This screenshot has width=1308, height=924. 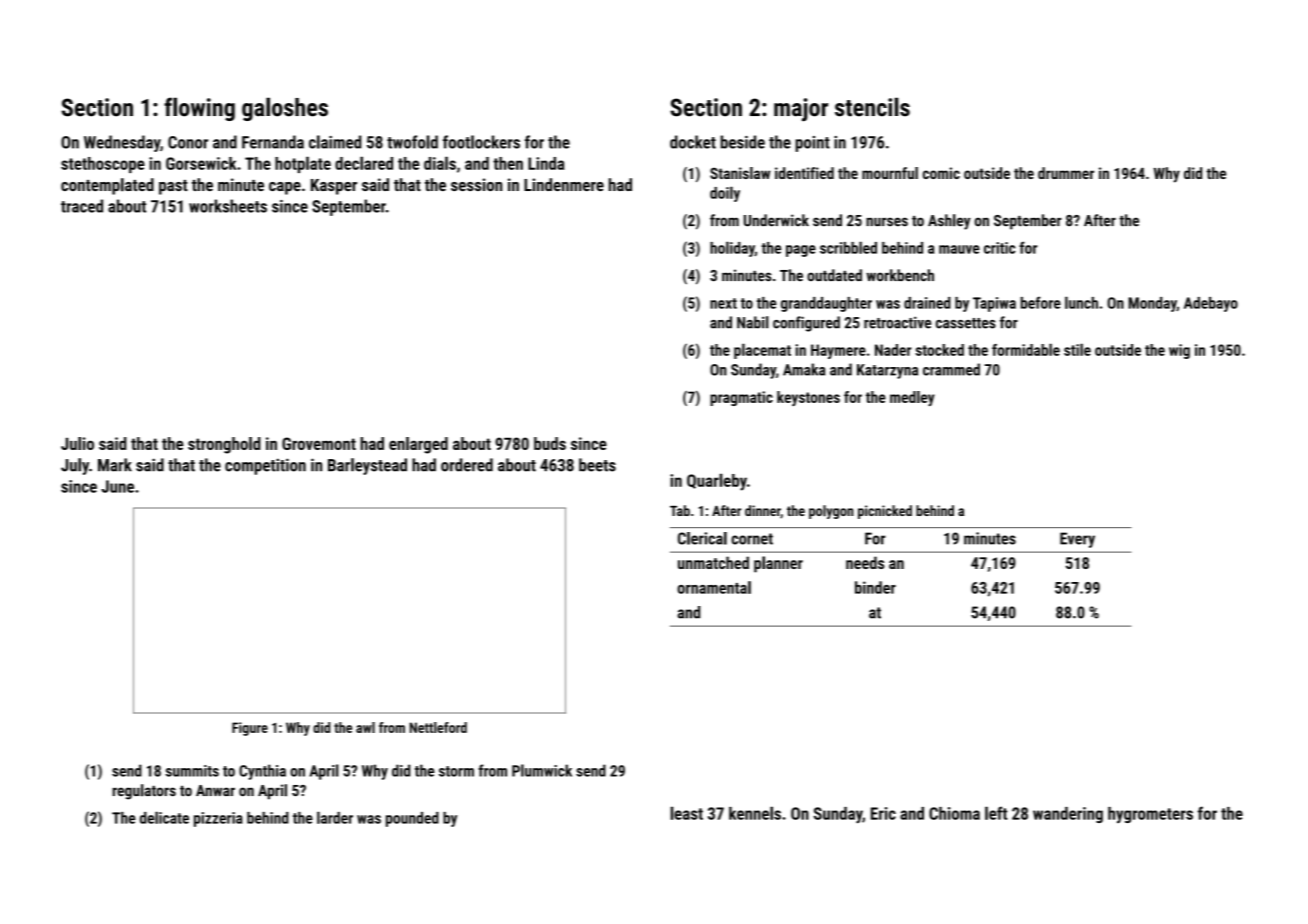 I want to click on Mark, so click(x=115, y=465).
